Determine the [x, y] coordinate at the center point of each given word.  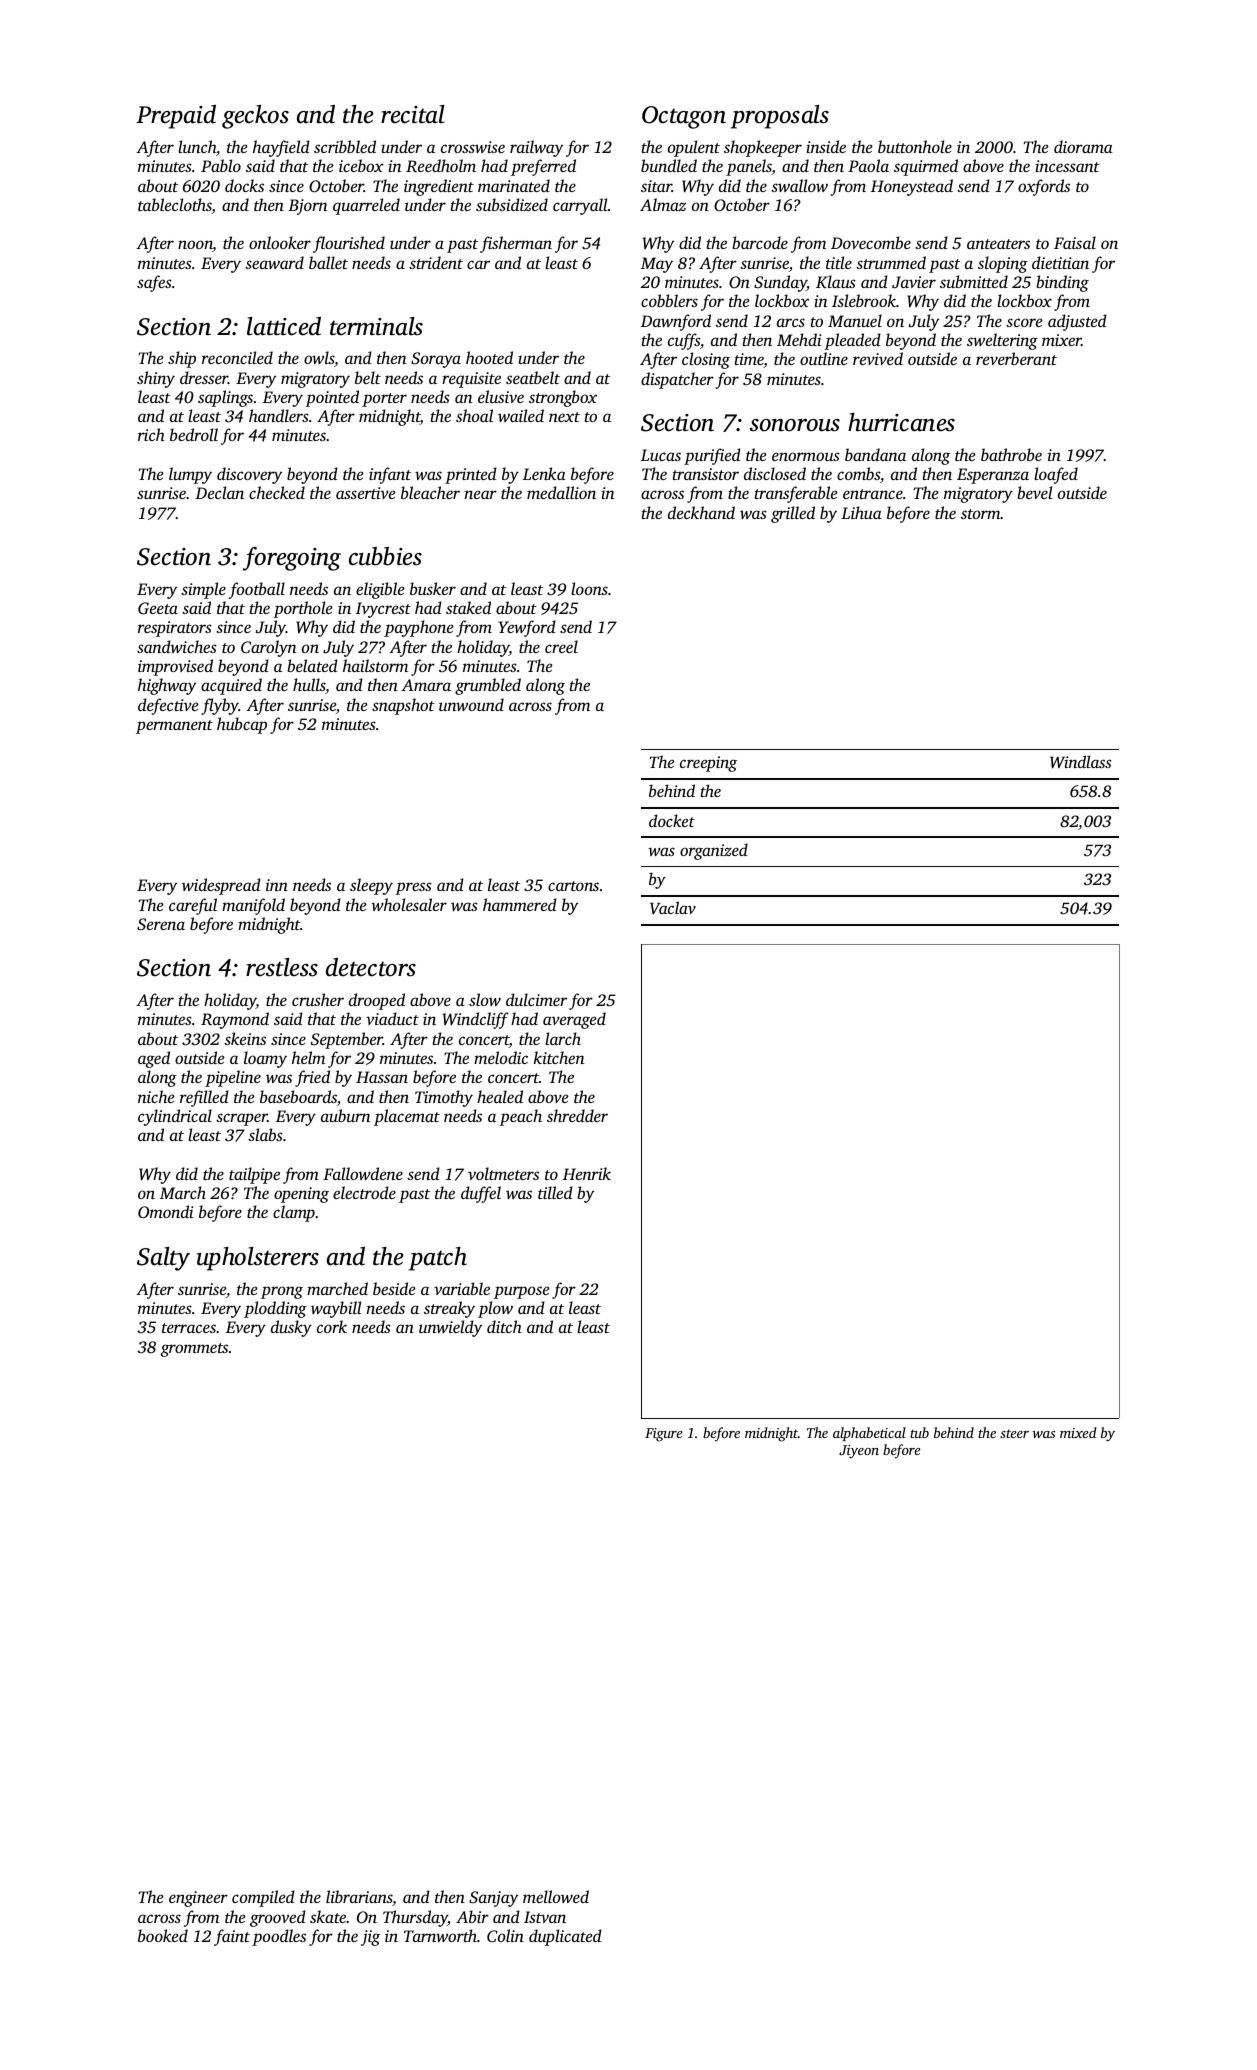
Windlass [1080, 762]
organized [714, 851]
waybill [336, 1309]
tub [919, 1432]
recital [413, 114]
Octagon [684, 117]
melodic [501, 1057]
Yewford [527, 628]
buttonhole [915, 146]
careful [193, 906]
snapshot [403, 706]
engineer [198, 1899]
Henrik [587, 1173]
